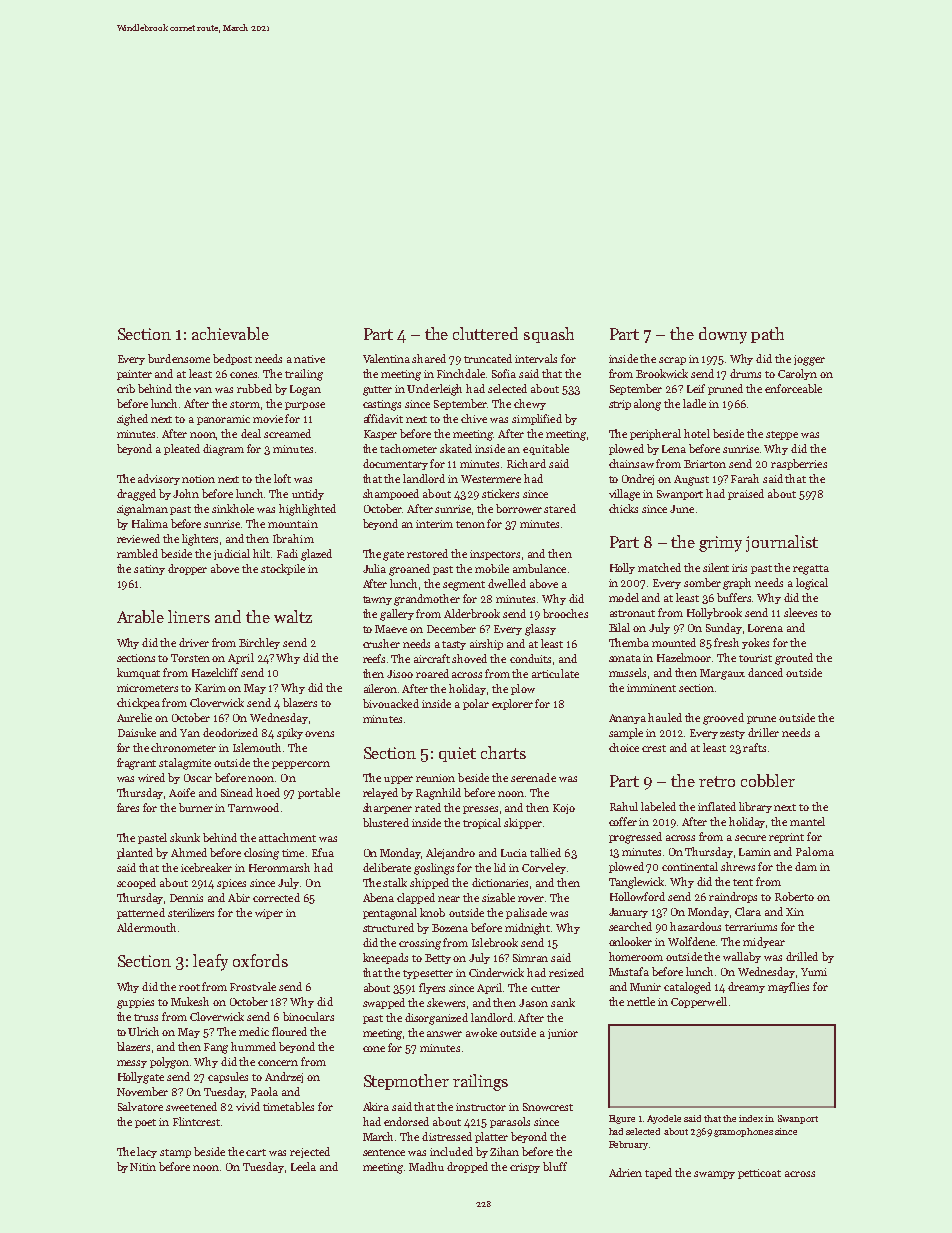  Describe the element at coordinates (549, 335) in the screenshot. I see `squash` at that location.
